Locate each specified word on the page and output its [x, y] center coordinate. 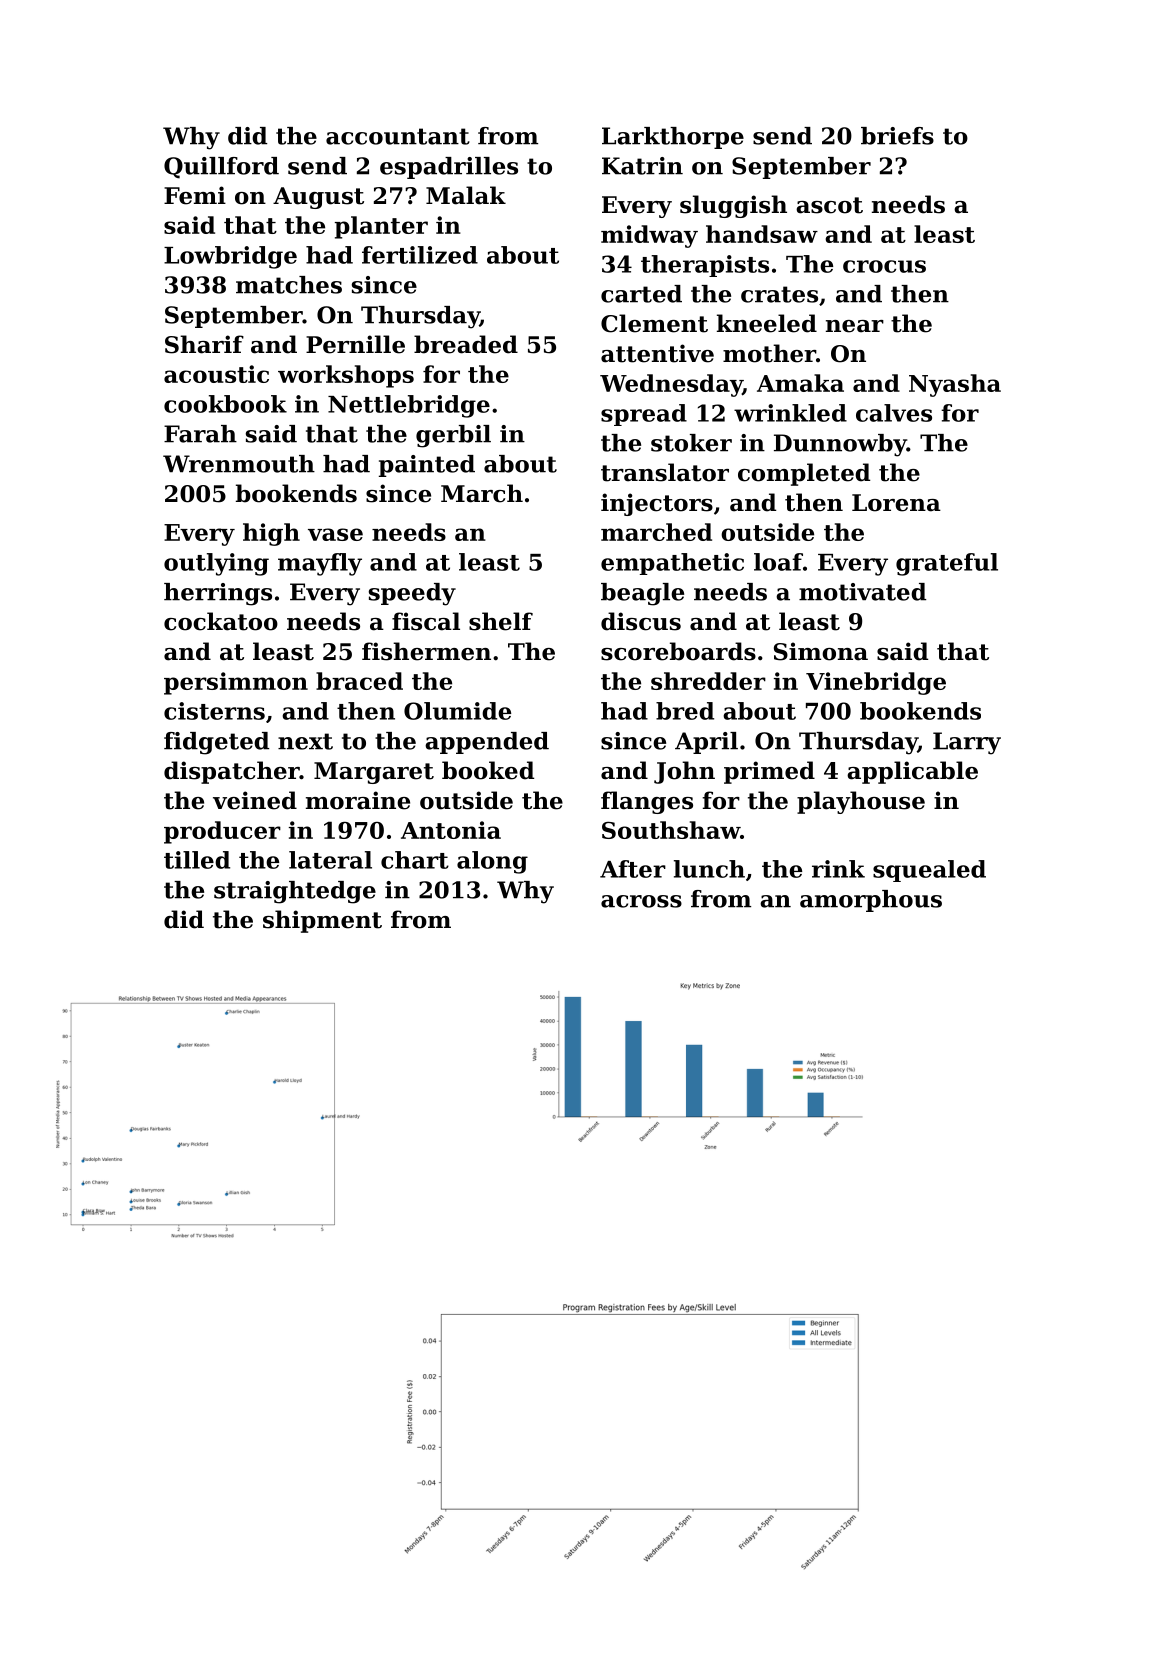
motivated [862, 592]
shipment [322, 921]
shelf [501, 621]
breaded [466, 344]
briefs [897, 136]
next [305, 741]
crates [779, 294]
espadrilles [449, 168]
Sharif [204, 344]
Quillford [221, 168]
